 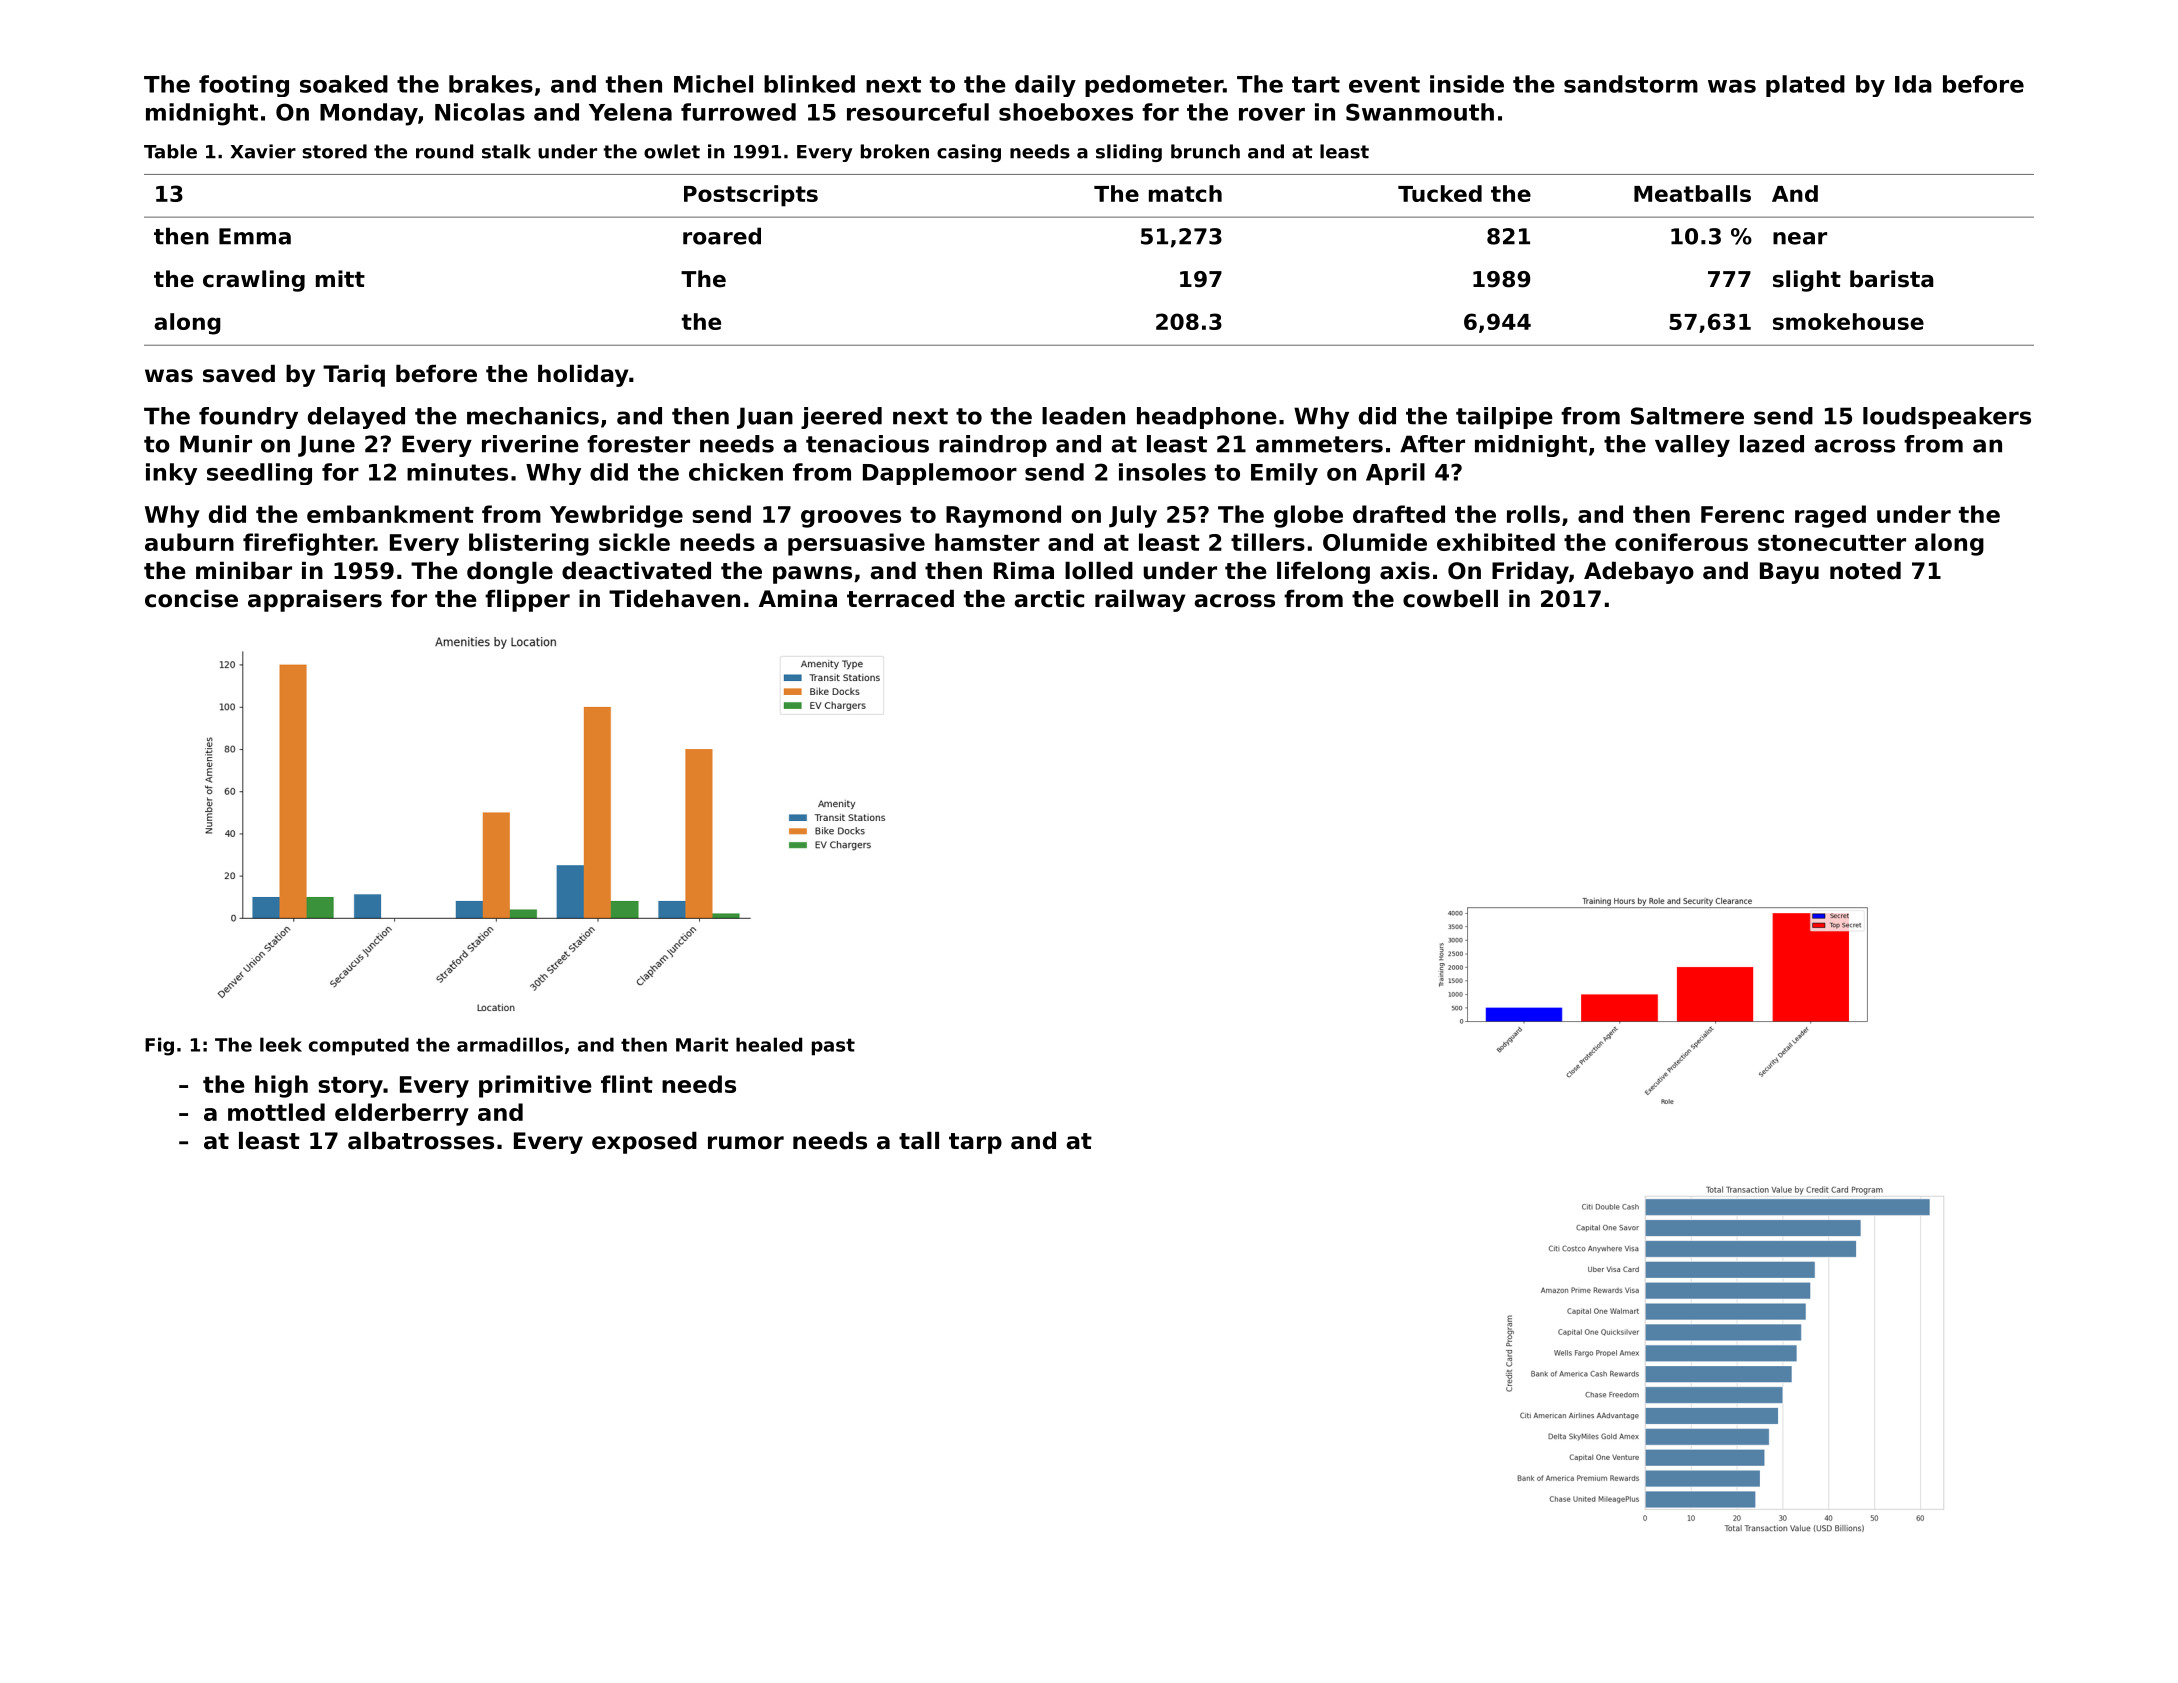 What do you see at coordinates (975, 1143) in the document?
I see `tarp` at bounding box center [975, 1143].
